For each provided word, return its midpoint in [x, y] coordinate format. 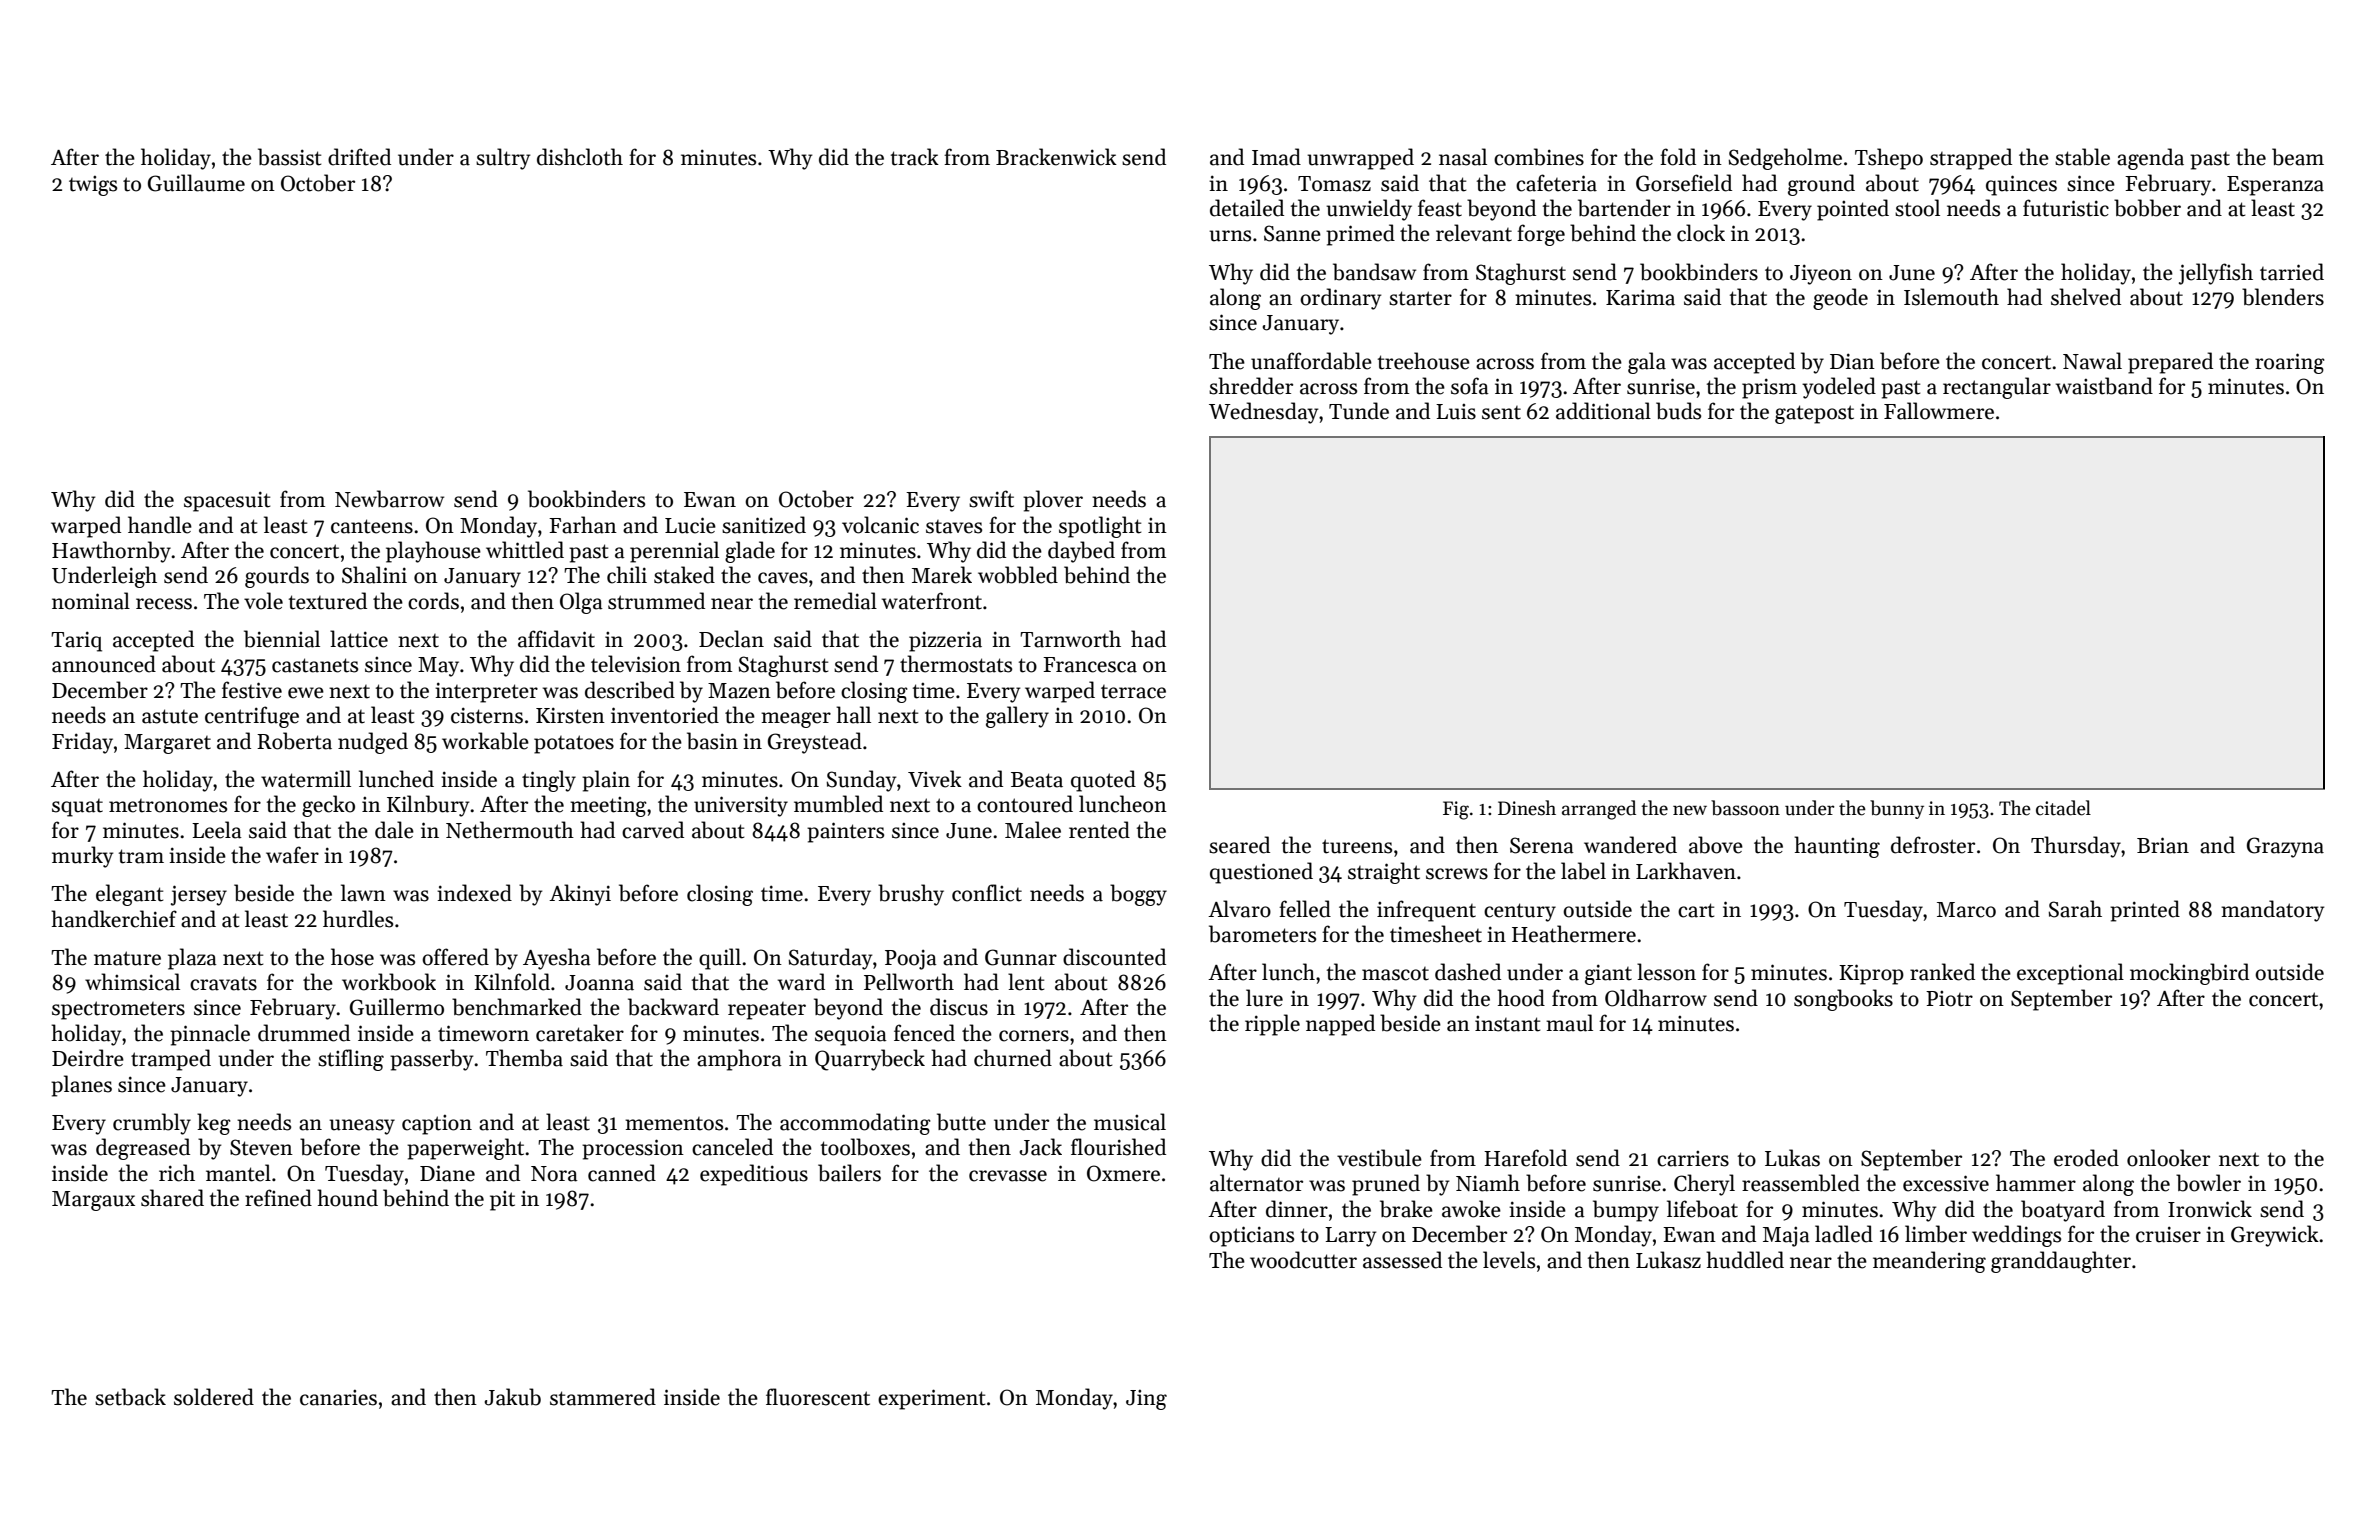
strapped [1971, 159]
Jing [1146, 1400]
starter [1420, 298]
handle [160, 525]
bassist [289, 157]
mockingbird [2189, 974]
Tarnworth [1070, 639]
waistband [2104, 386]
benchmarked [517, 1007]
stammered [603, 1397]
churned [1013, 1058]
